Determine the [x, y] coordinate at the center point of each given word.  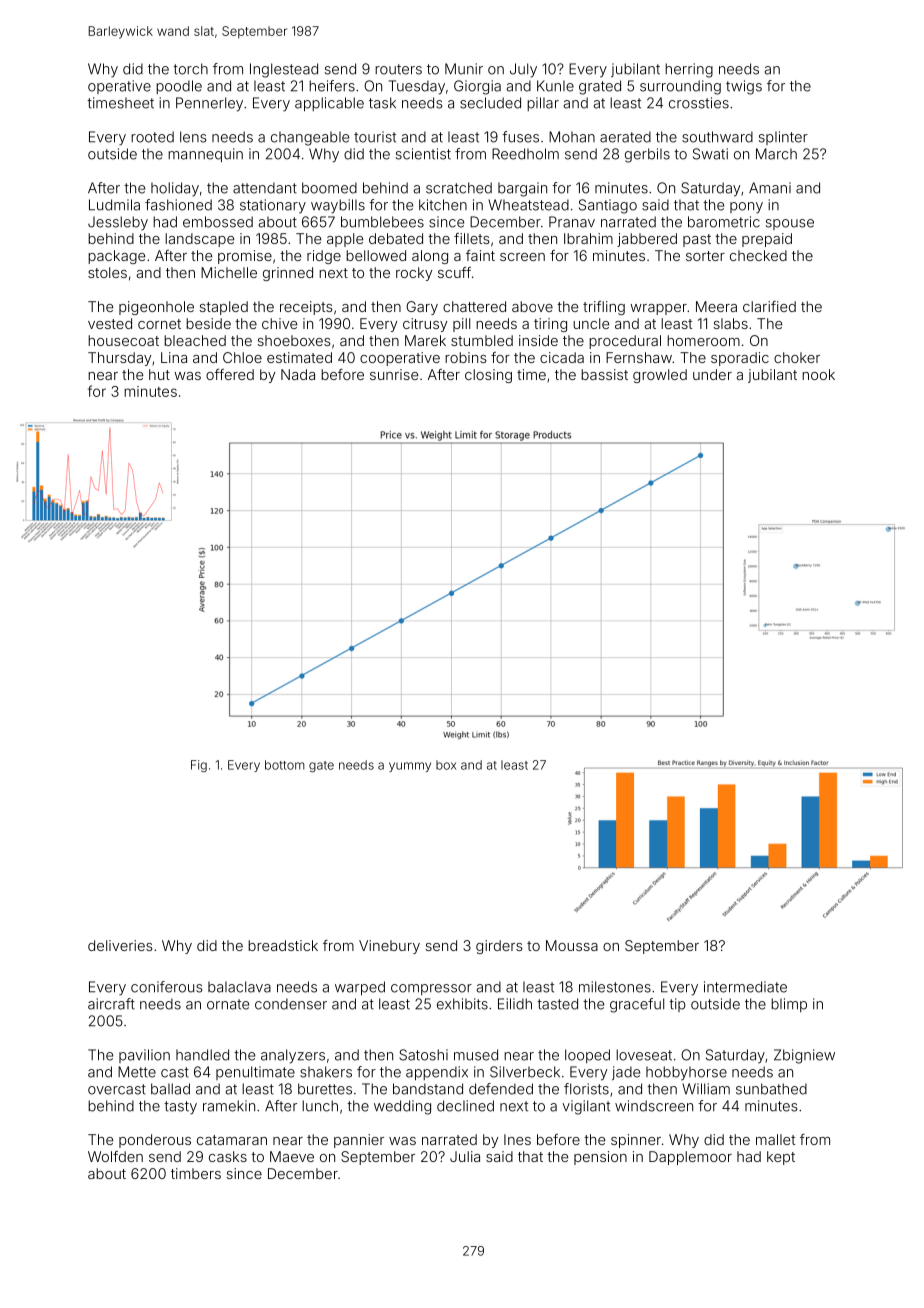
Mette [137, 1072]
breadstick [283, 945]
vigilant [586, 1107]
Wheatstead [528, 205]
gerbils [647, 155]
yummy [410, 767]
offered [230, 374]
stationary [273, 206]
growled [660, 376]
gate [321, 766]
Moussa [572, 945]
